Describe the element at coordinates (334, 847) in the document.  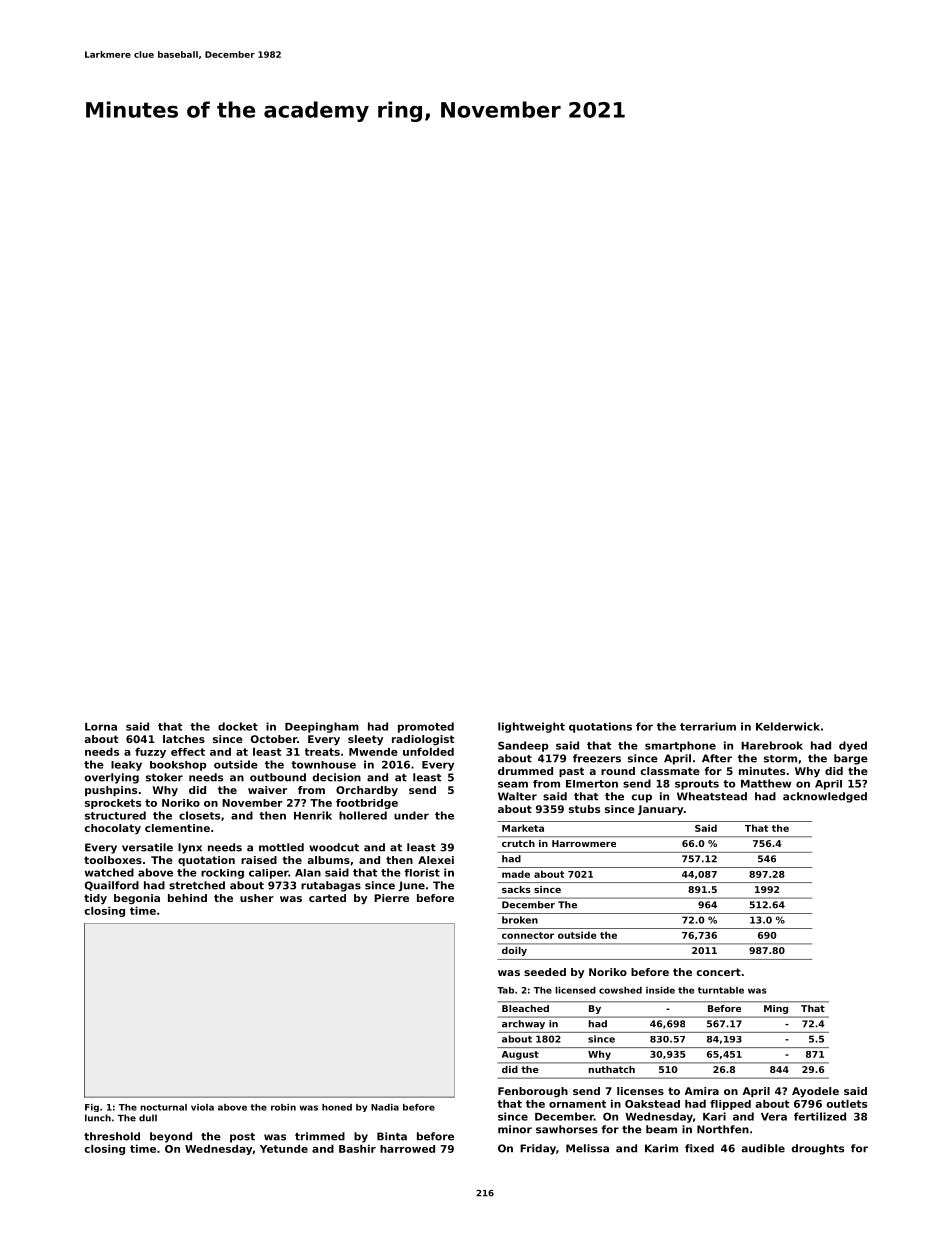
I see `woodcut` at that location.
